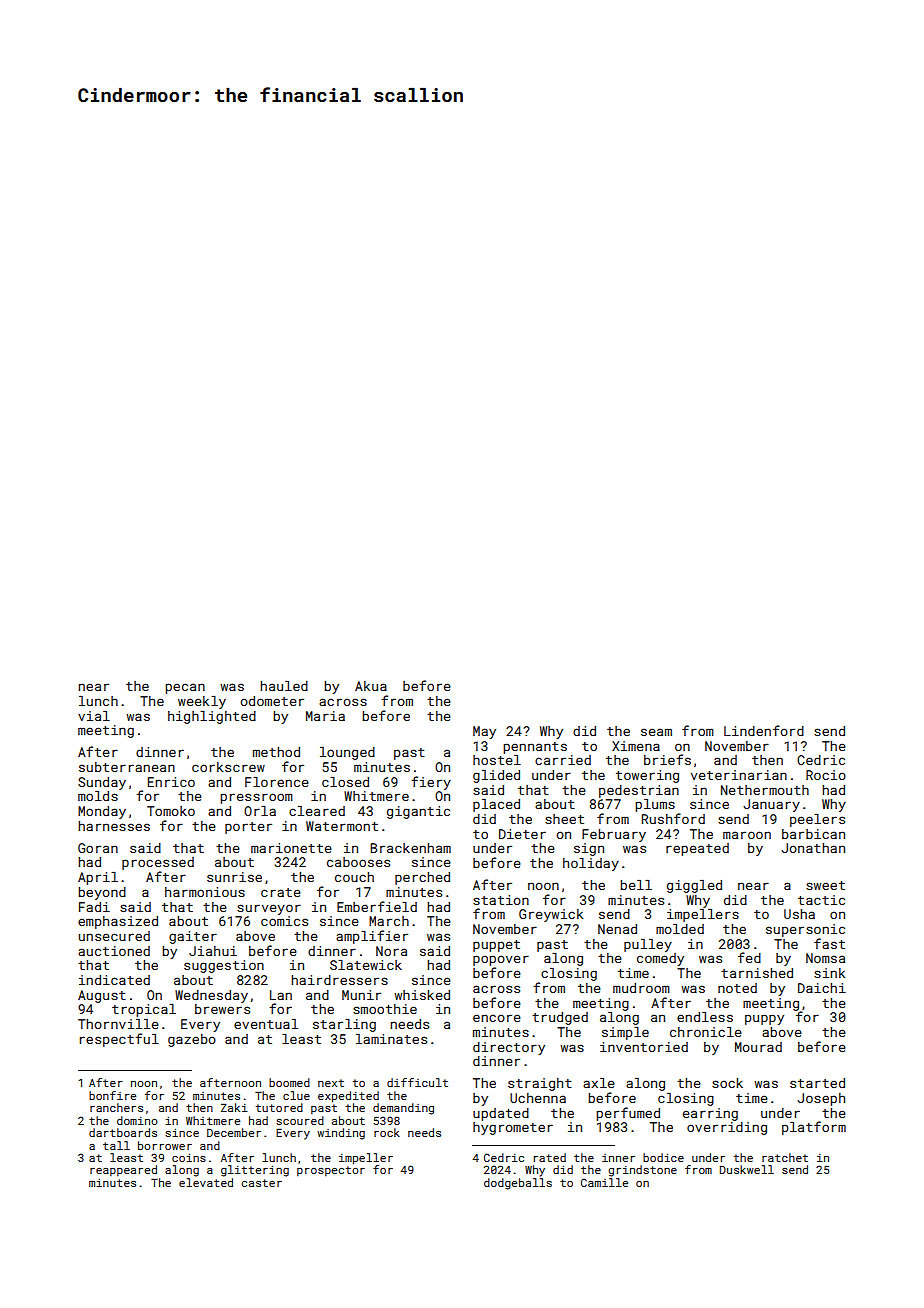 Image resolution: width=924 pixels, height=1308 pixels. What do you see at coordinates (262, 1183) in the screenshot?
I see `caster` at bounding box center [262, 1183].
